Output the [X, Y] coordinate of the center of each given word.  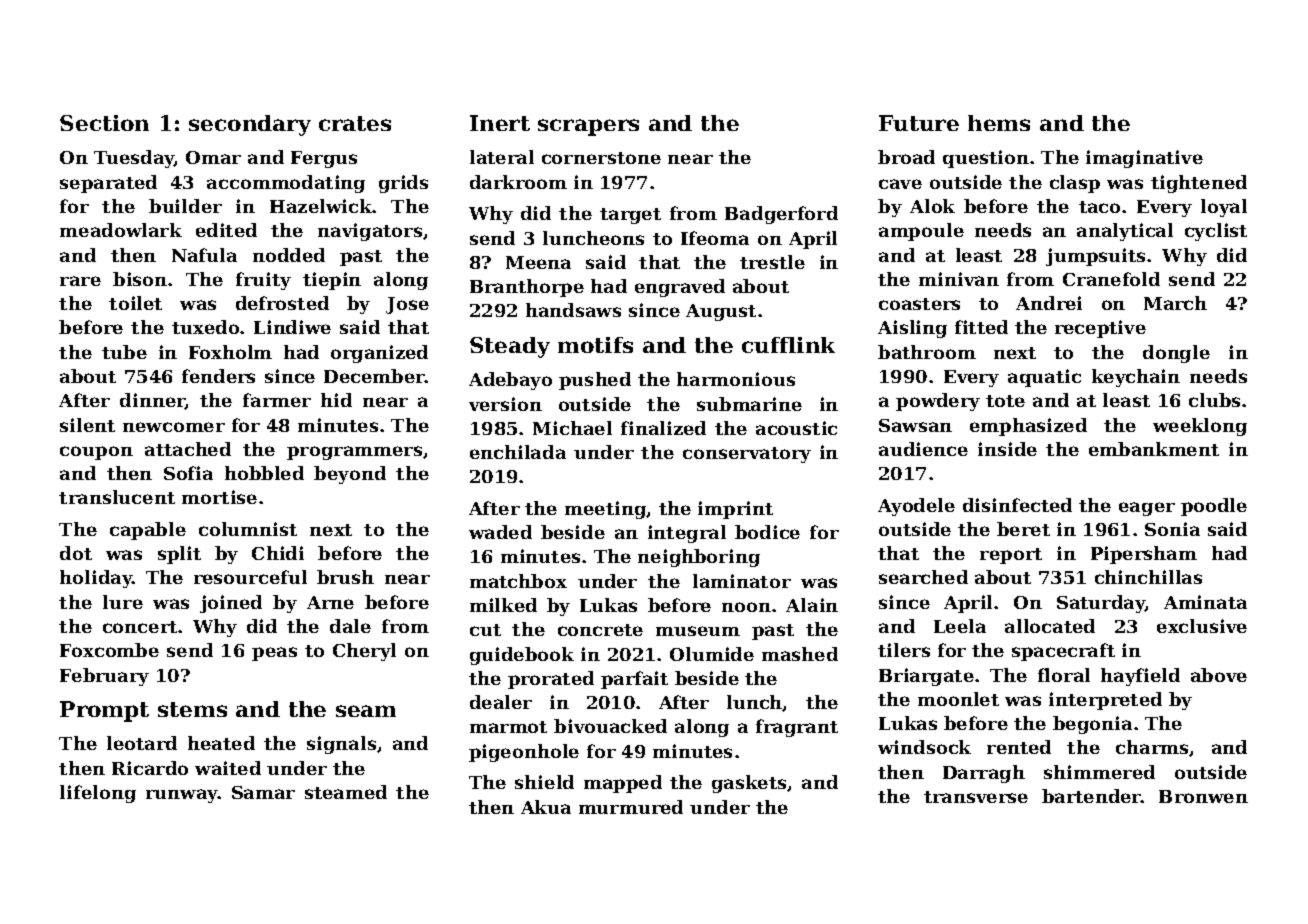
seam [366, 711]
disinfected [1017, 505]
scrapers [588, 127]
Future [919, 123]
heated [221, 743]
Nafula [204, 255]
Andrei [1049, 303]
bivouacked [610, 726]
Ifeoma [715, 238]
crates [355, 123]
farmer [277, 400]
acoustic [796, 428]
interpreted [1105, 701]
